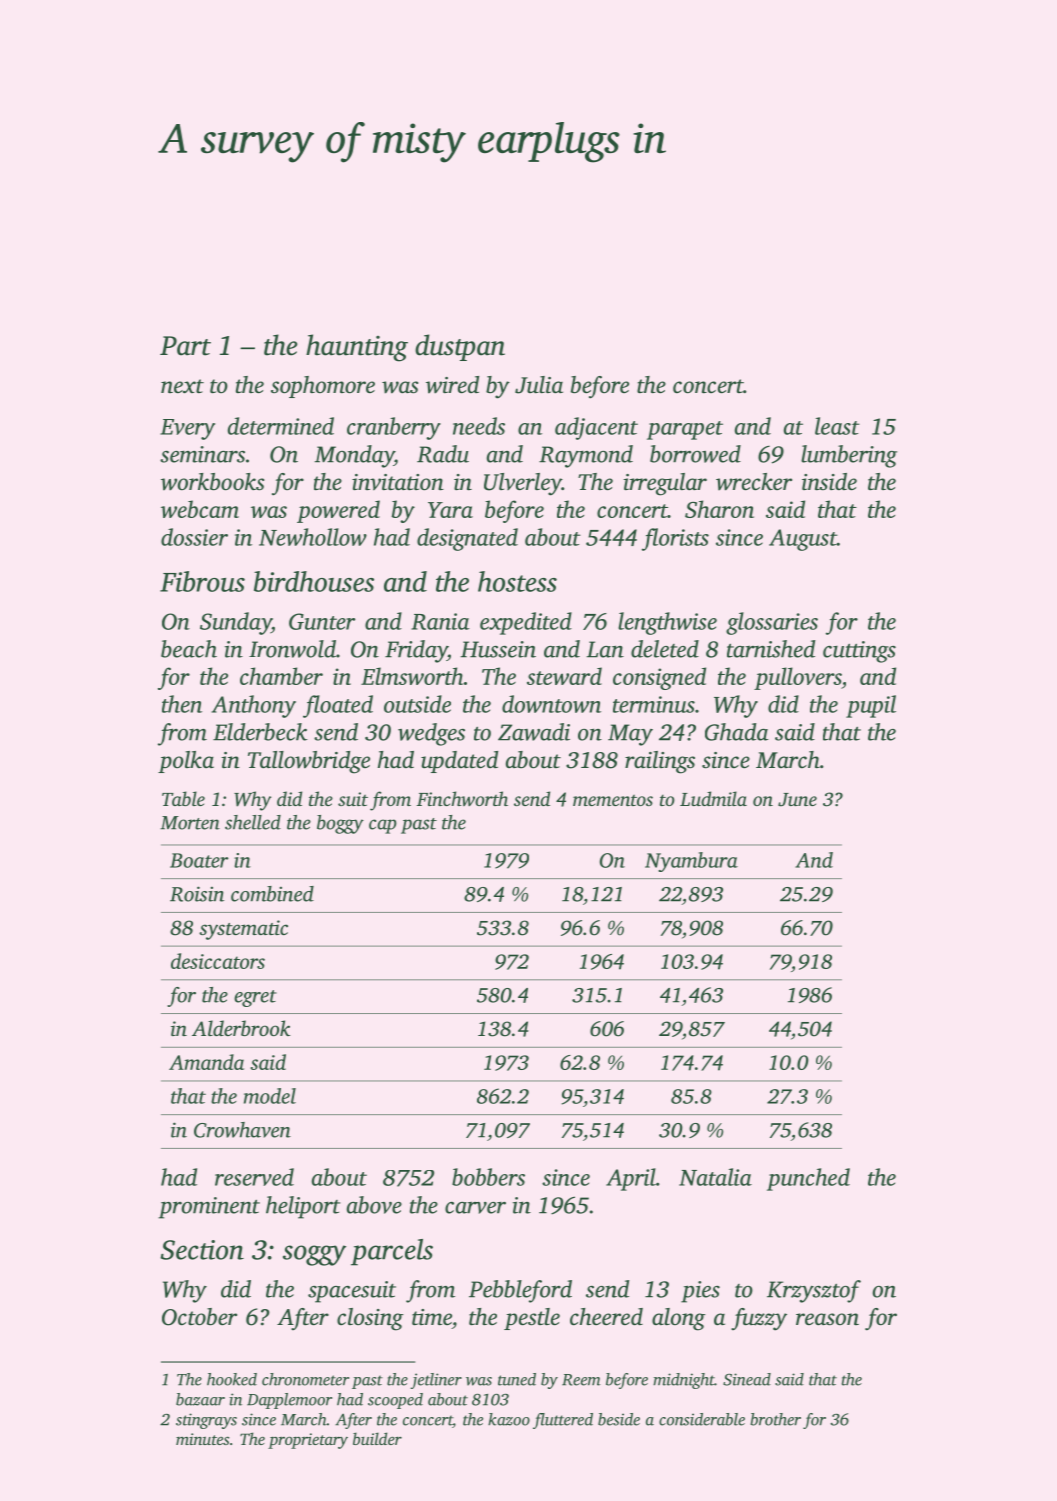  What do you see at coordinates (837, 426) in the screenshot?
I see `least` at bounding box center [837, 426].
